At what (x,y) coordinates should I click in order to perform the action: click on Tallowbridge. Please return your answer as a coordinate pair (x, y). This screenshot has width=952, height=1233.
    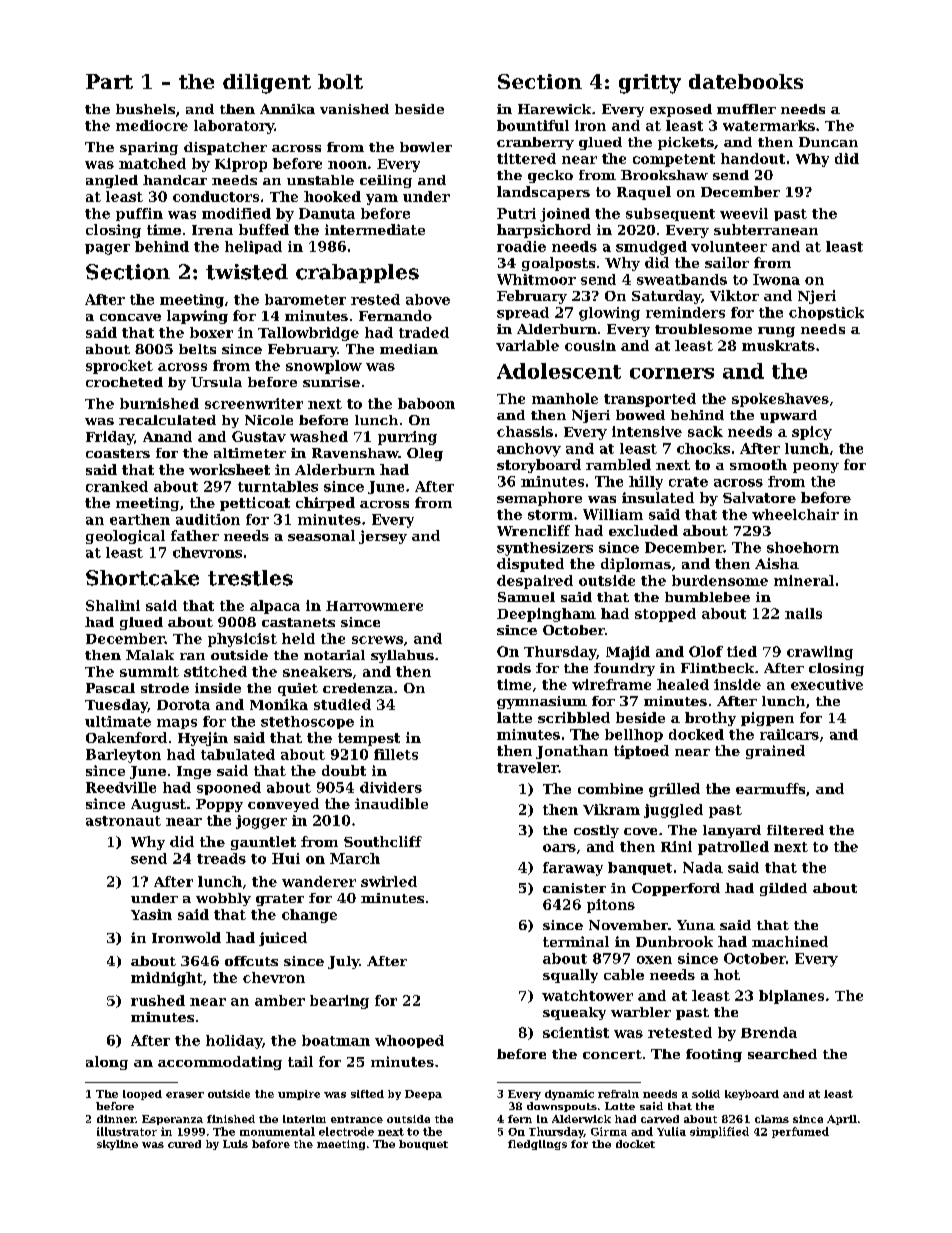
    Looking at the image, I should click on (308, 334).
